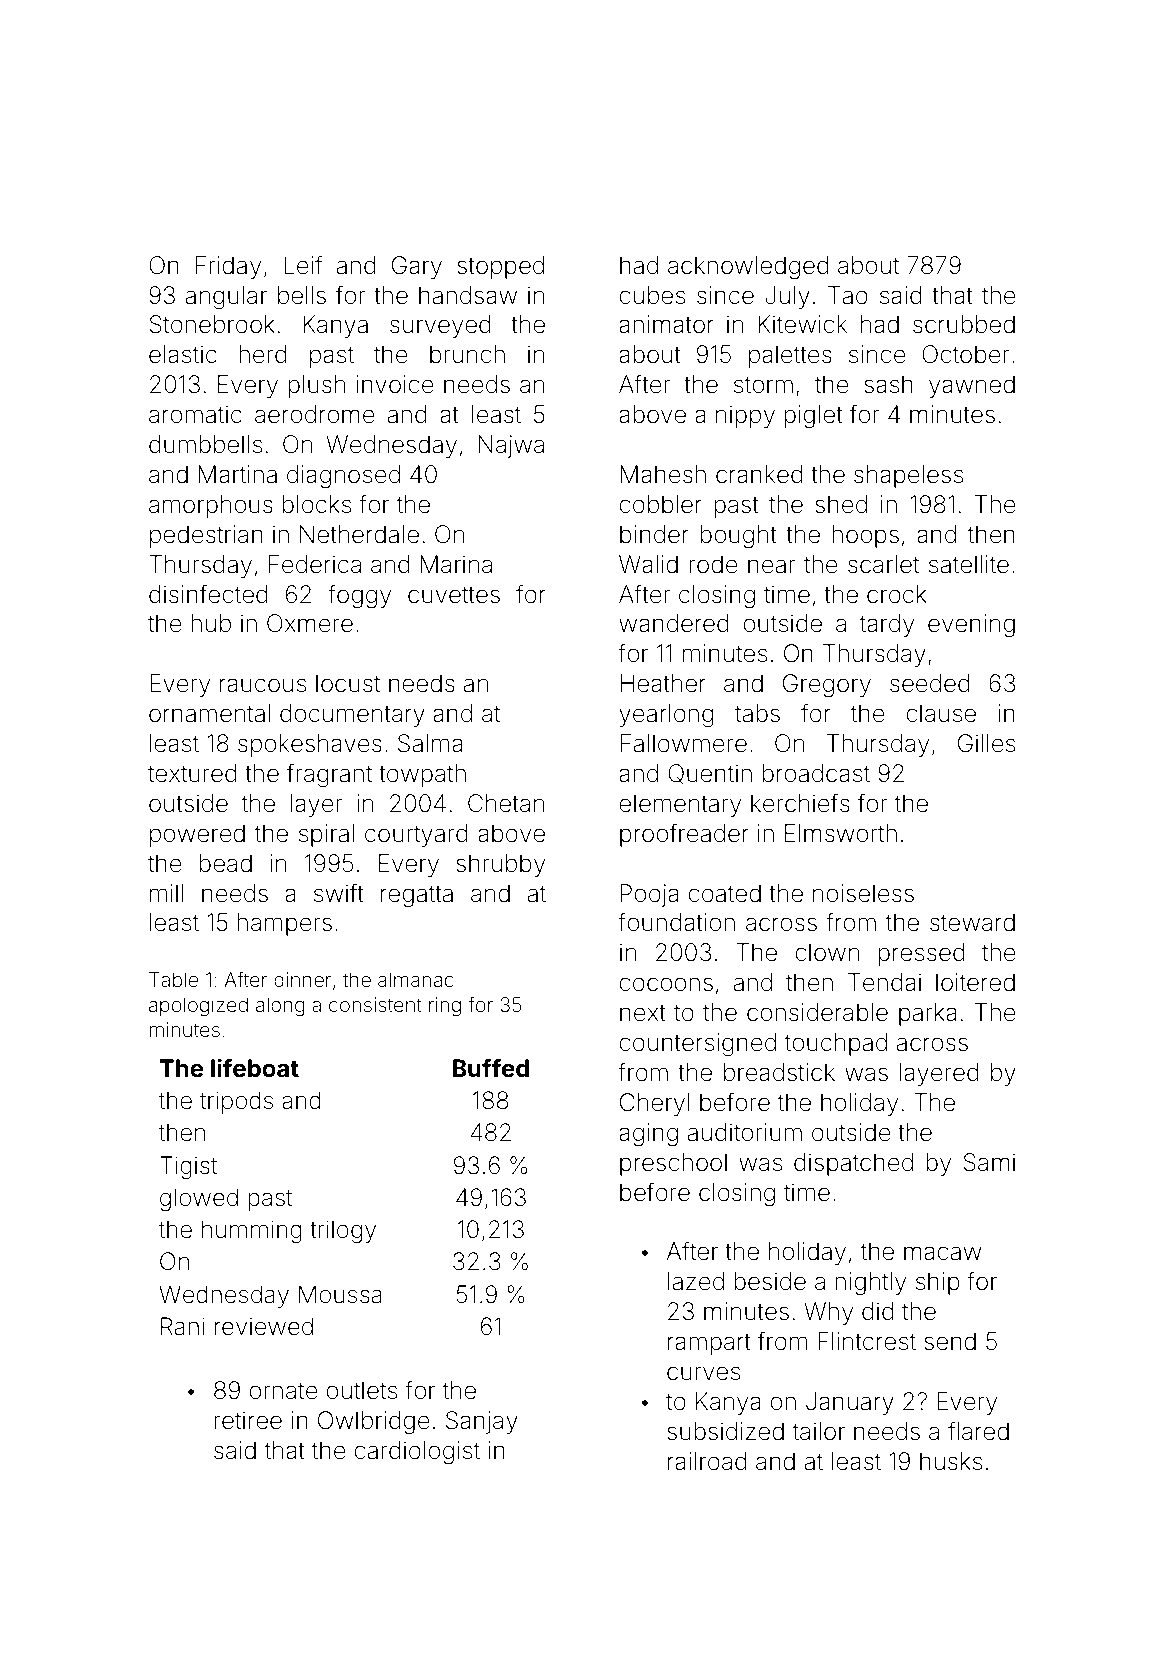  I want to click on loitered, so click(975, 982).
